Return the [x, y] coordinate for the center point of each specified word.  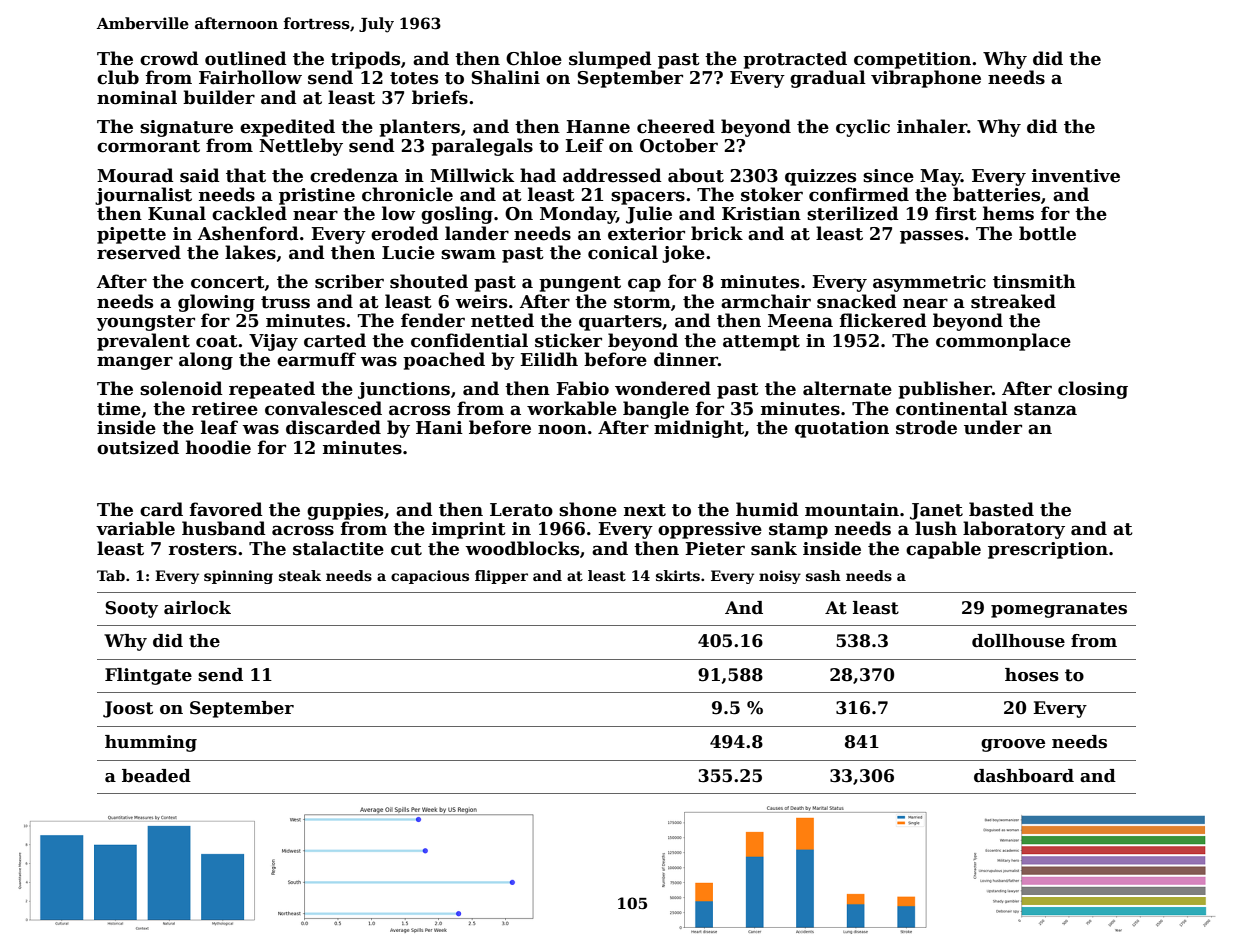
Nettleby [301, 147]
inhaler [932, 126]
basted [1001, 509]
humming [151, 743]
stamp [798, 531]
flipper [501, 577]
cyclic [863, 128]
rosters [202, 549]
